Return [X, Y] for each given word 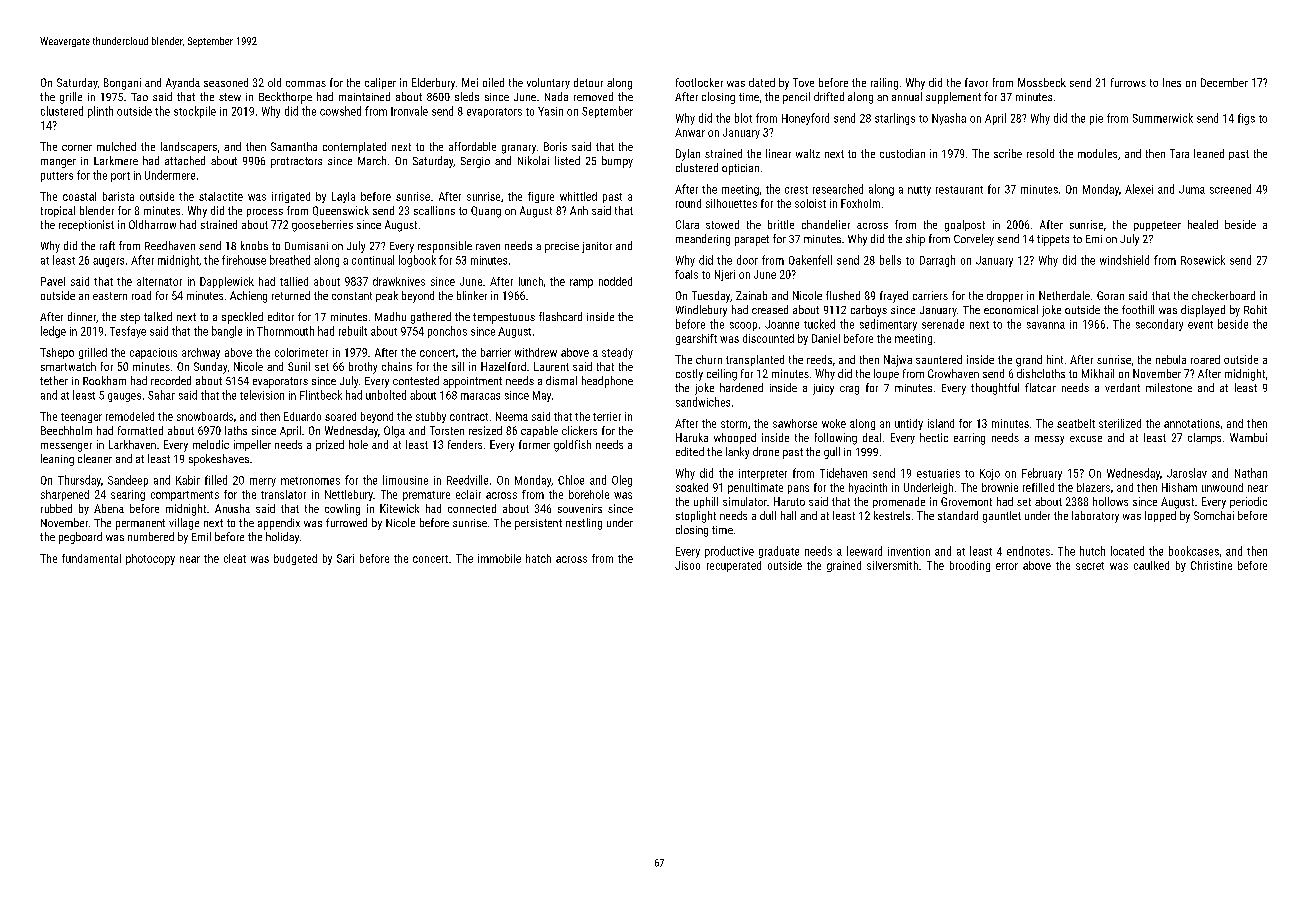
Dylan [688, 155]
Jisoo [687, 565]
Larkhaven [132, 444]
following [836, 439]
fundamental [91, 558]
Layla [343, 197]
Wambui [1248, 437]
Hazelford [503, 366]
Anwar [690, 132]
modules [1097, 153]
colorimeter [301, 352]
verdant [1122, 387]
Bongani [122, 84]
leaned [1209, 153]
